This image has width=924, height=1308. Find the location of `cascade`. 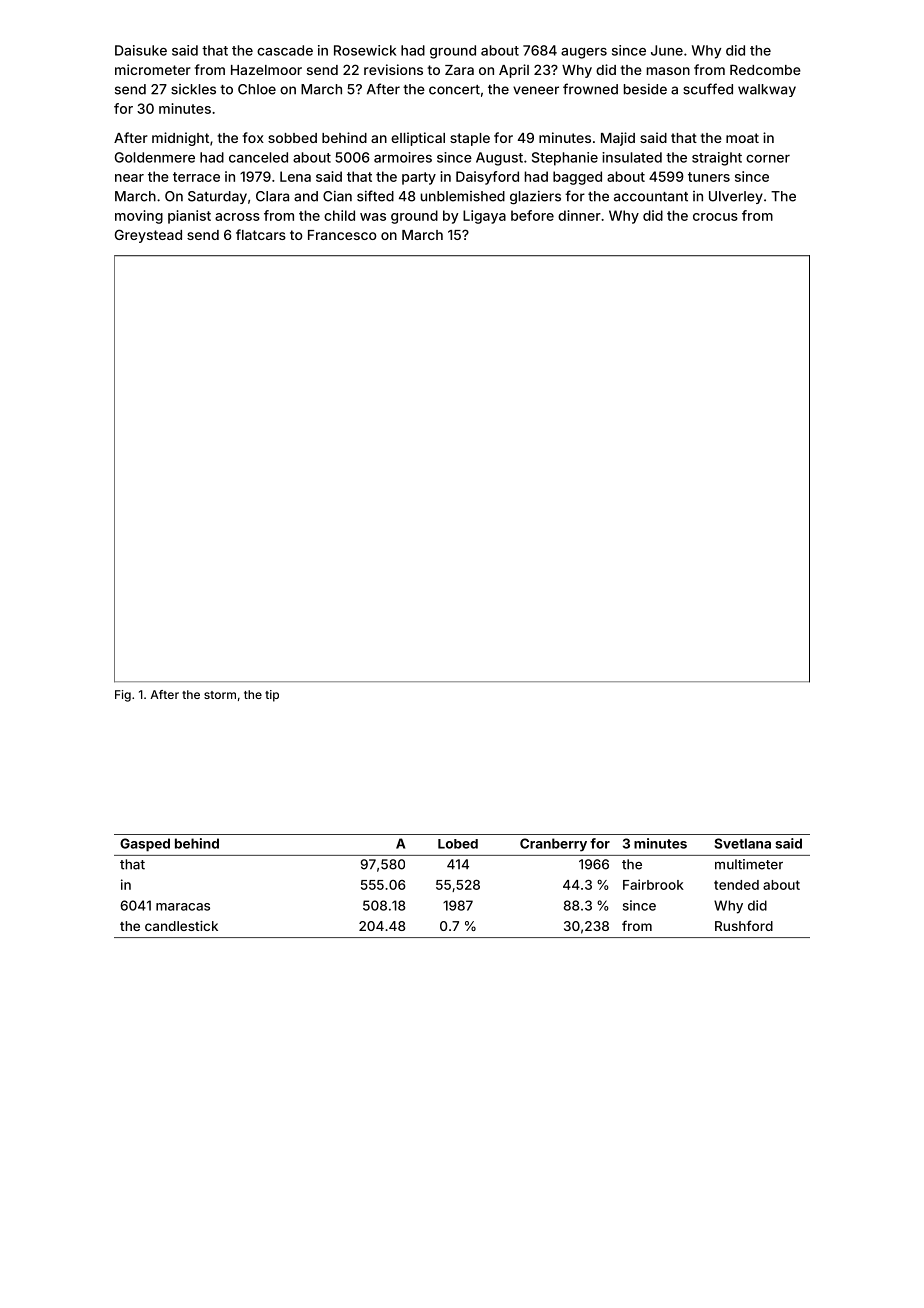

cascade is located at coordinates (285, 50).
